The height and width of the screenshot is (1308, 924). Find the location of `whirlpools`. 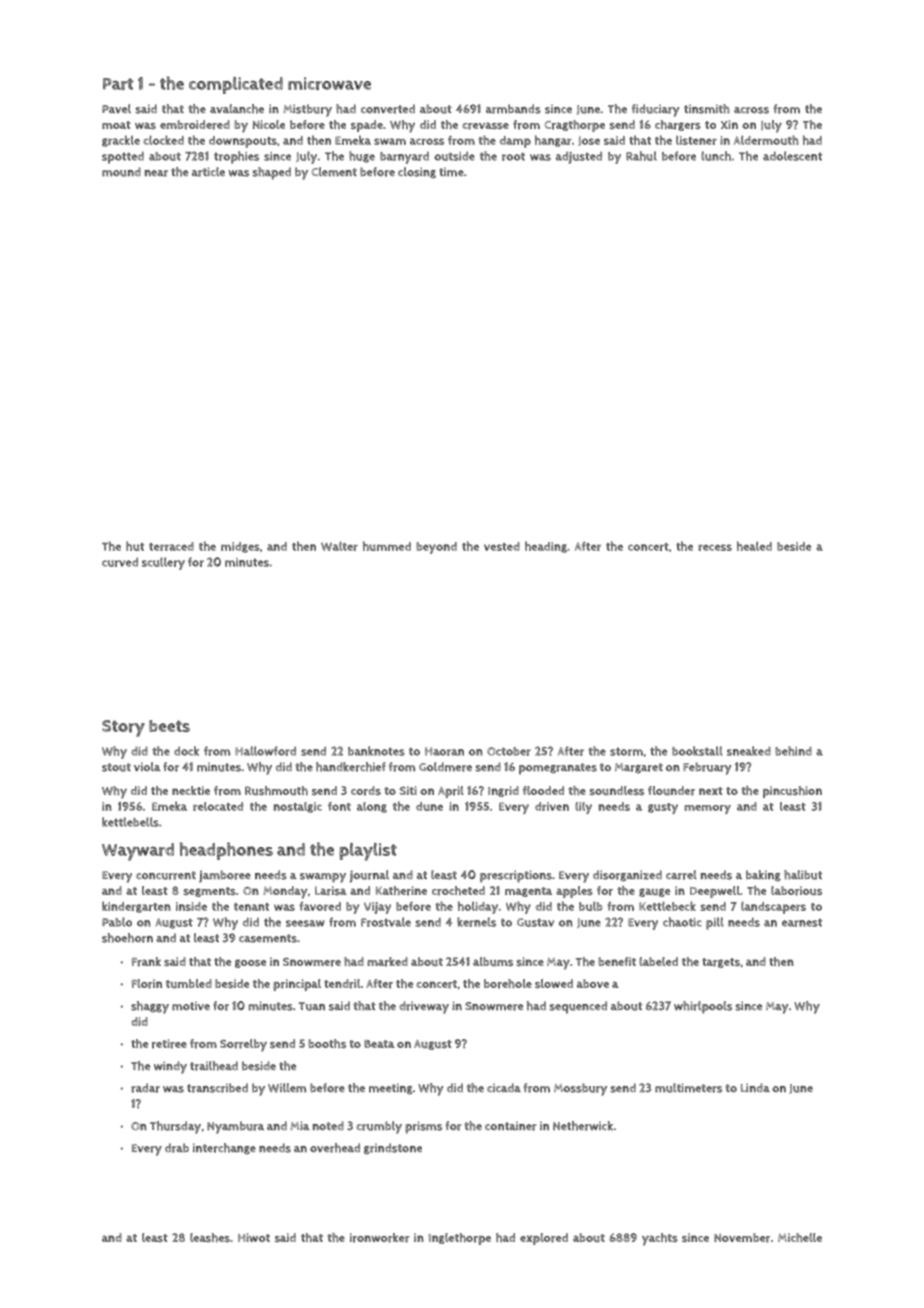

whirlpools is located at coordinates (703, 1007).
